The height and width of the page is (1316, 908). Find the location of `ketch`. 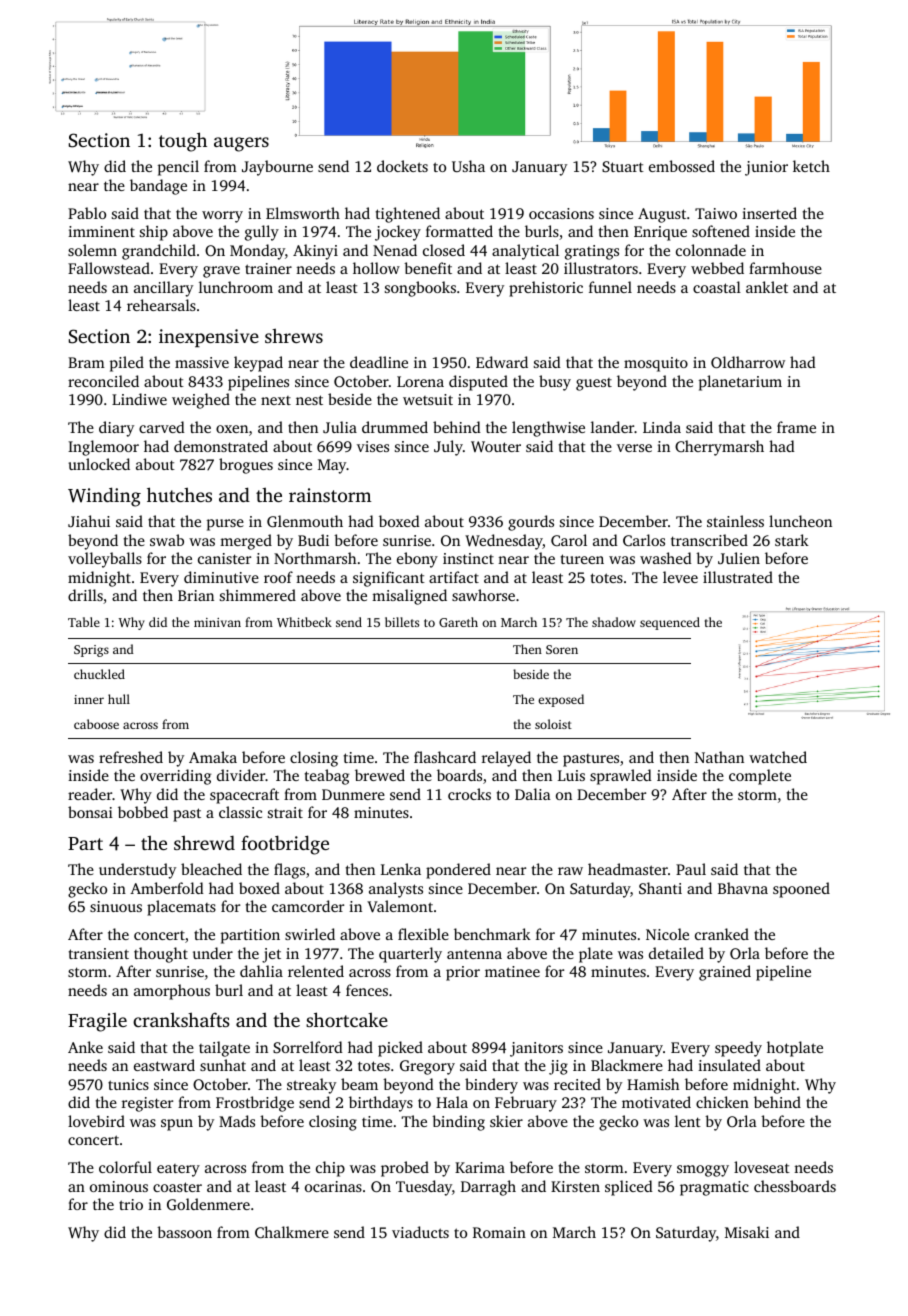

ketch is located at coordinates (811, 166).
